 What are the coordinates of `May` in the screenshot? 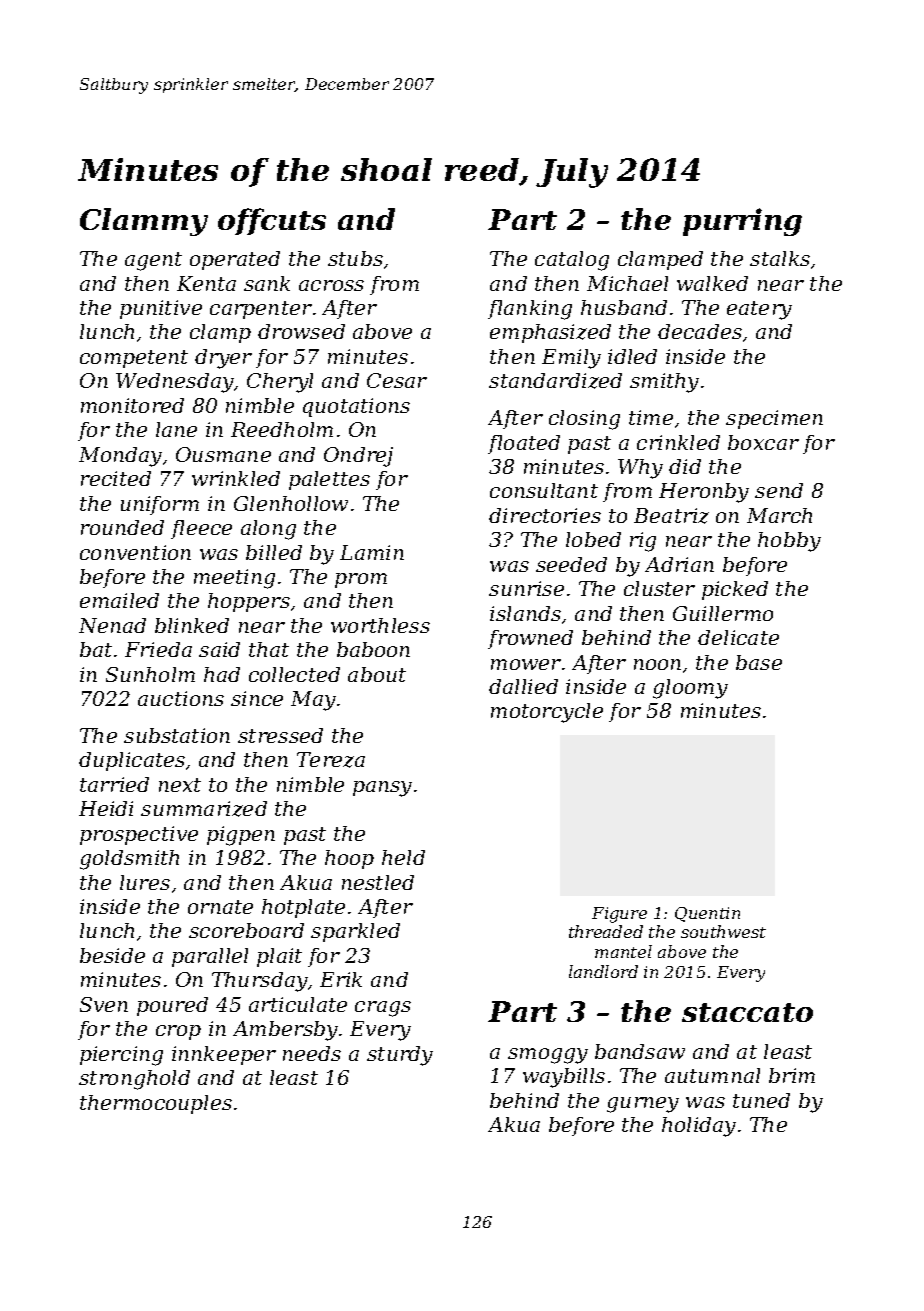 It's located at (313, 701).
